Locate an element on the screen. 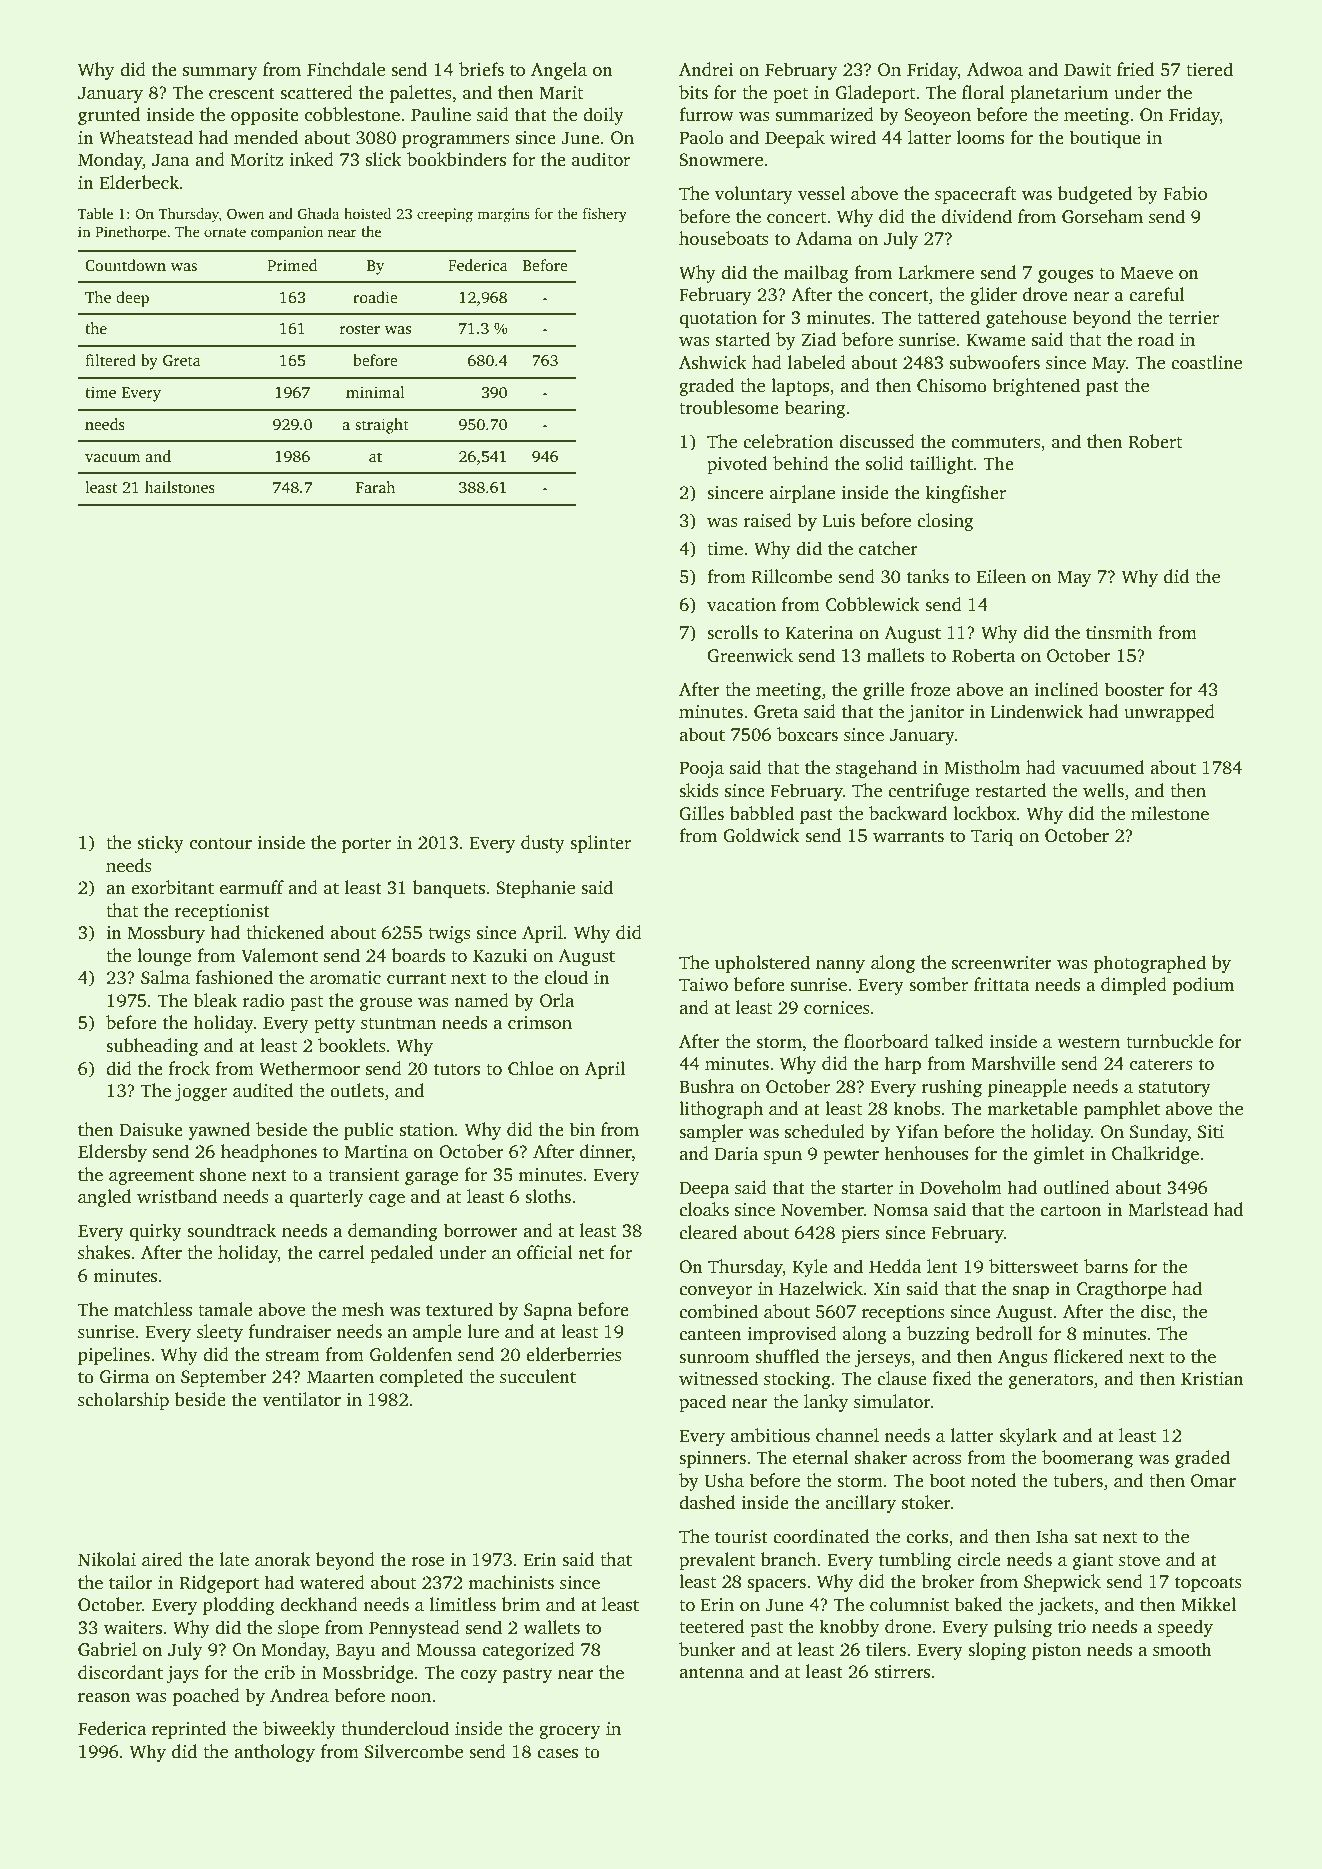  raised is located at coordinates (768, 520).
